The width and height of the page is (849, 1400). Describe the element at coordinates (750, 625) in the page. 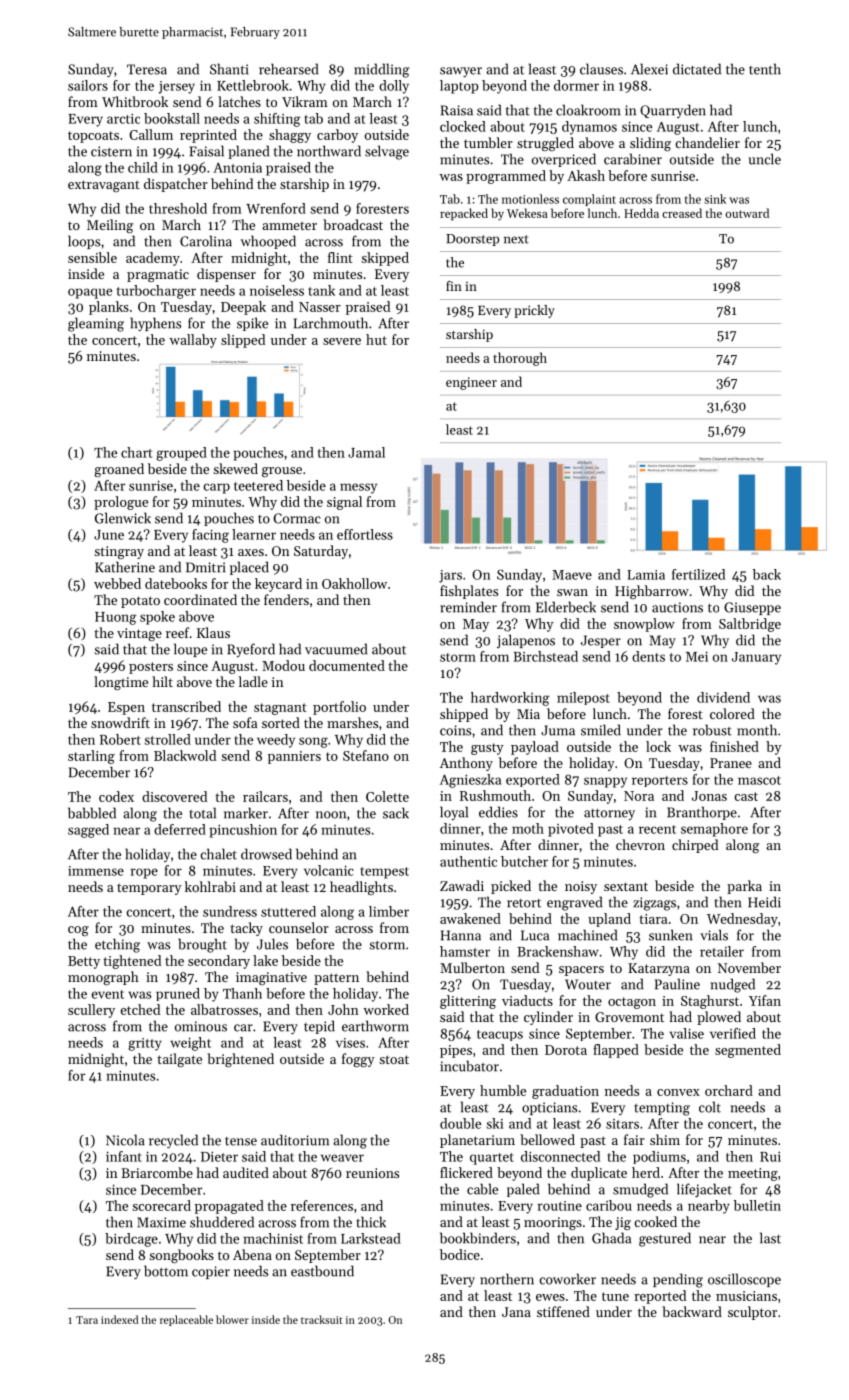

I see `Saltbridge` at that location.
